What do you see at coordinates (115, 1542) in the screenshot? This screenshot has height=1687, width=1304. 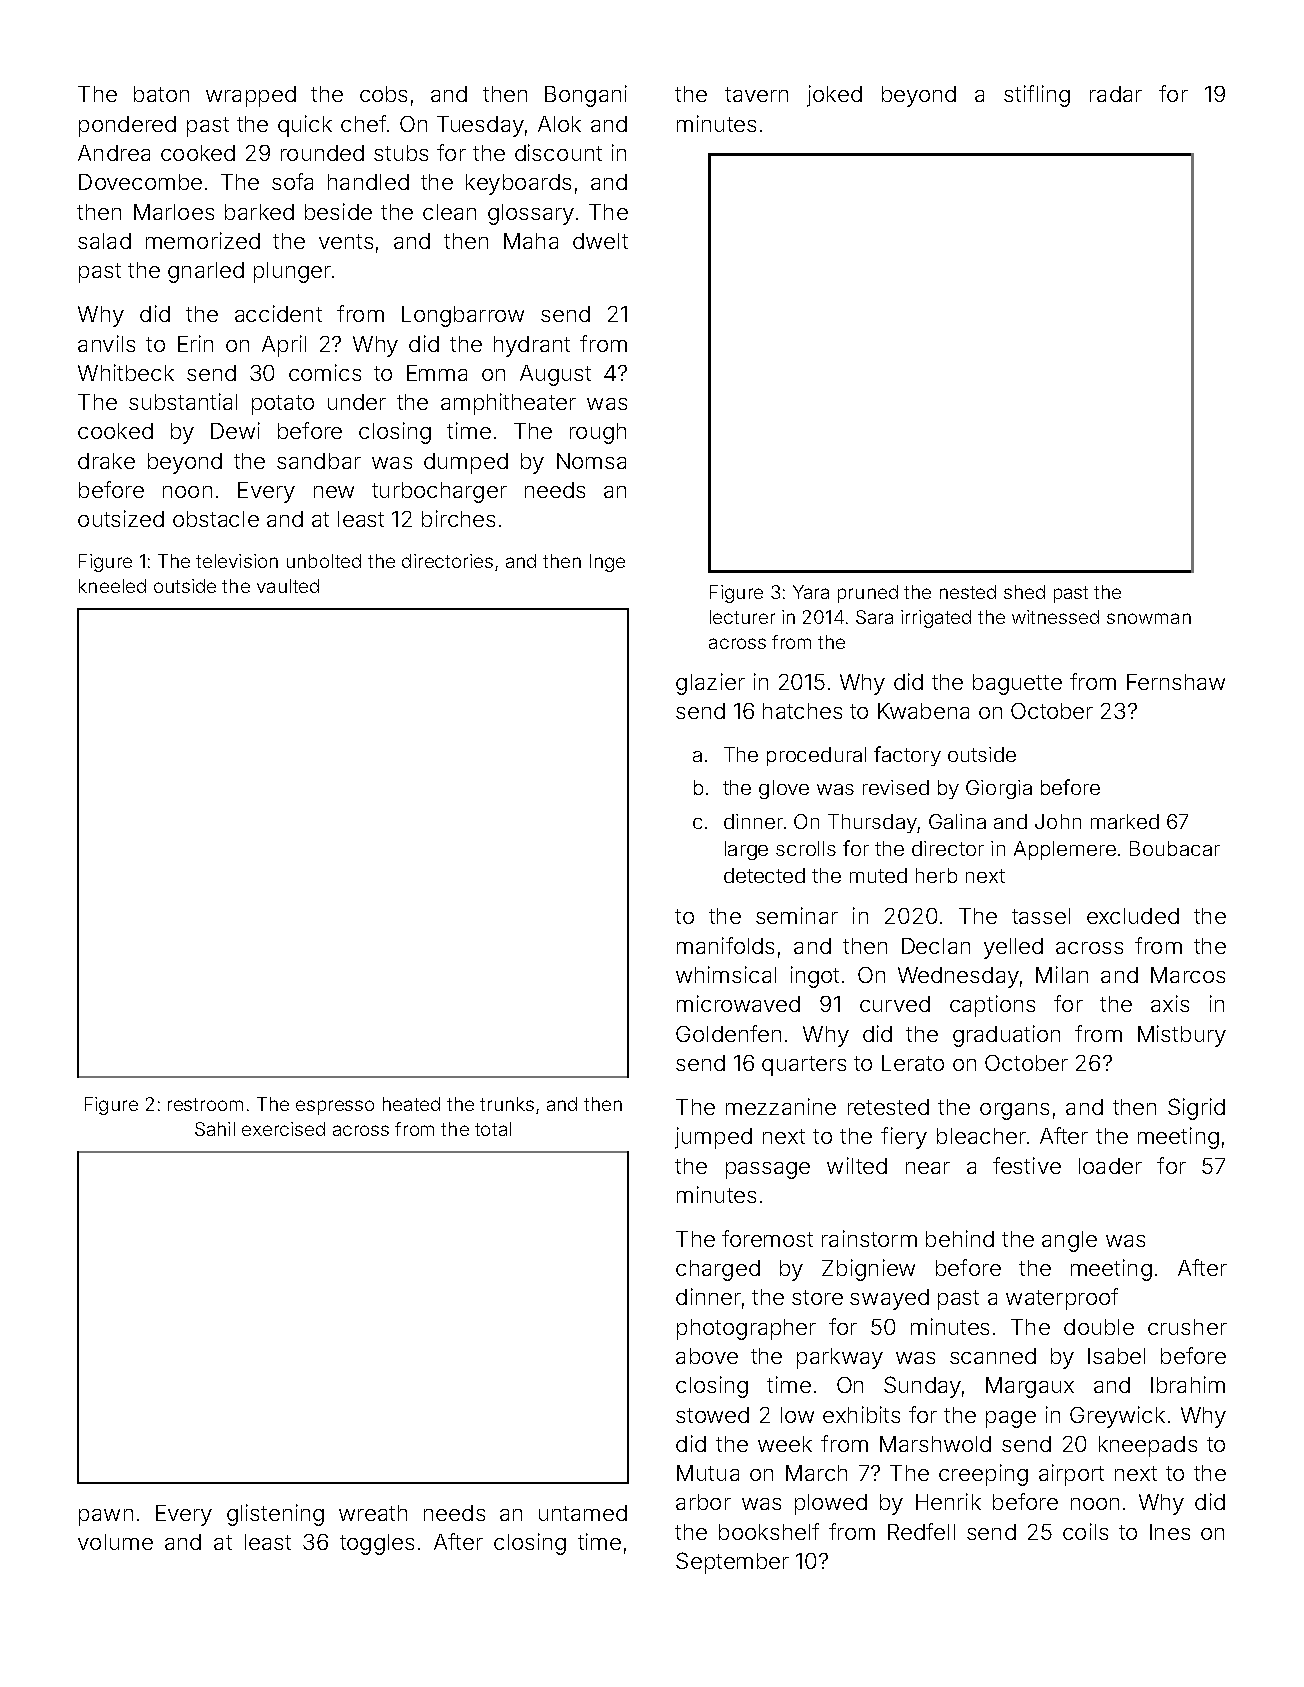 I see `volume` at bounding box center [115, 1542].
